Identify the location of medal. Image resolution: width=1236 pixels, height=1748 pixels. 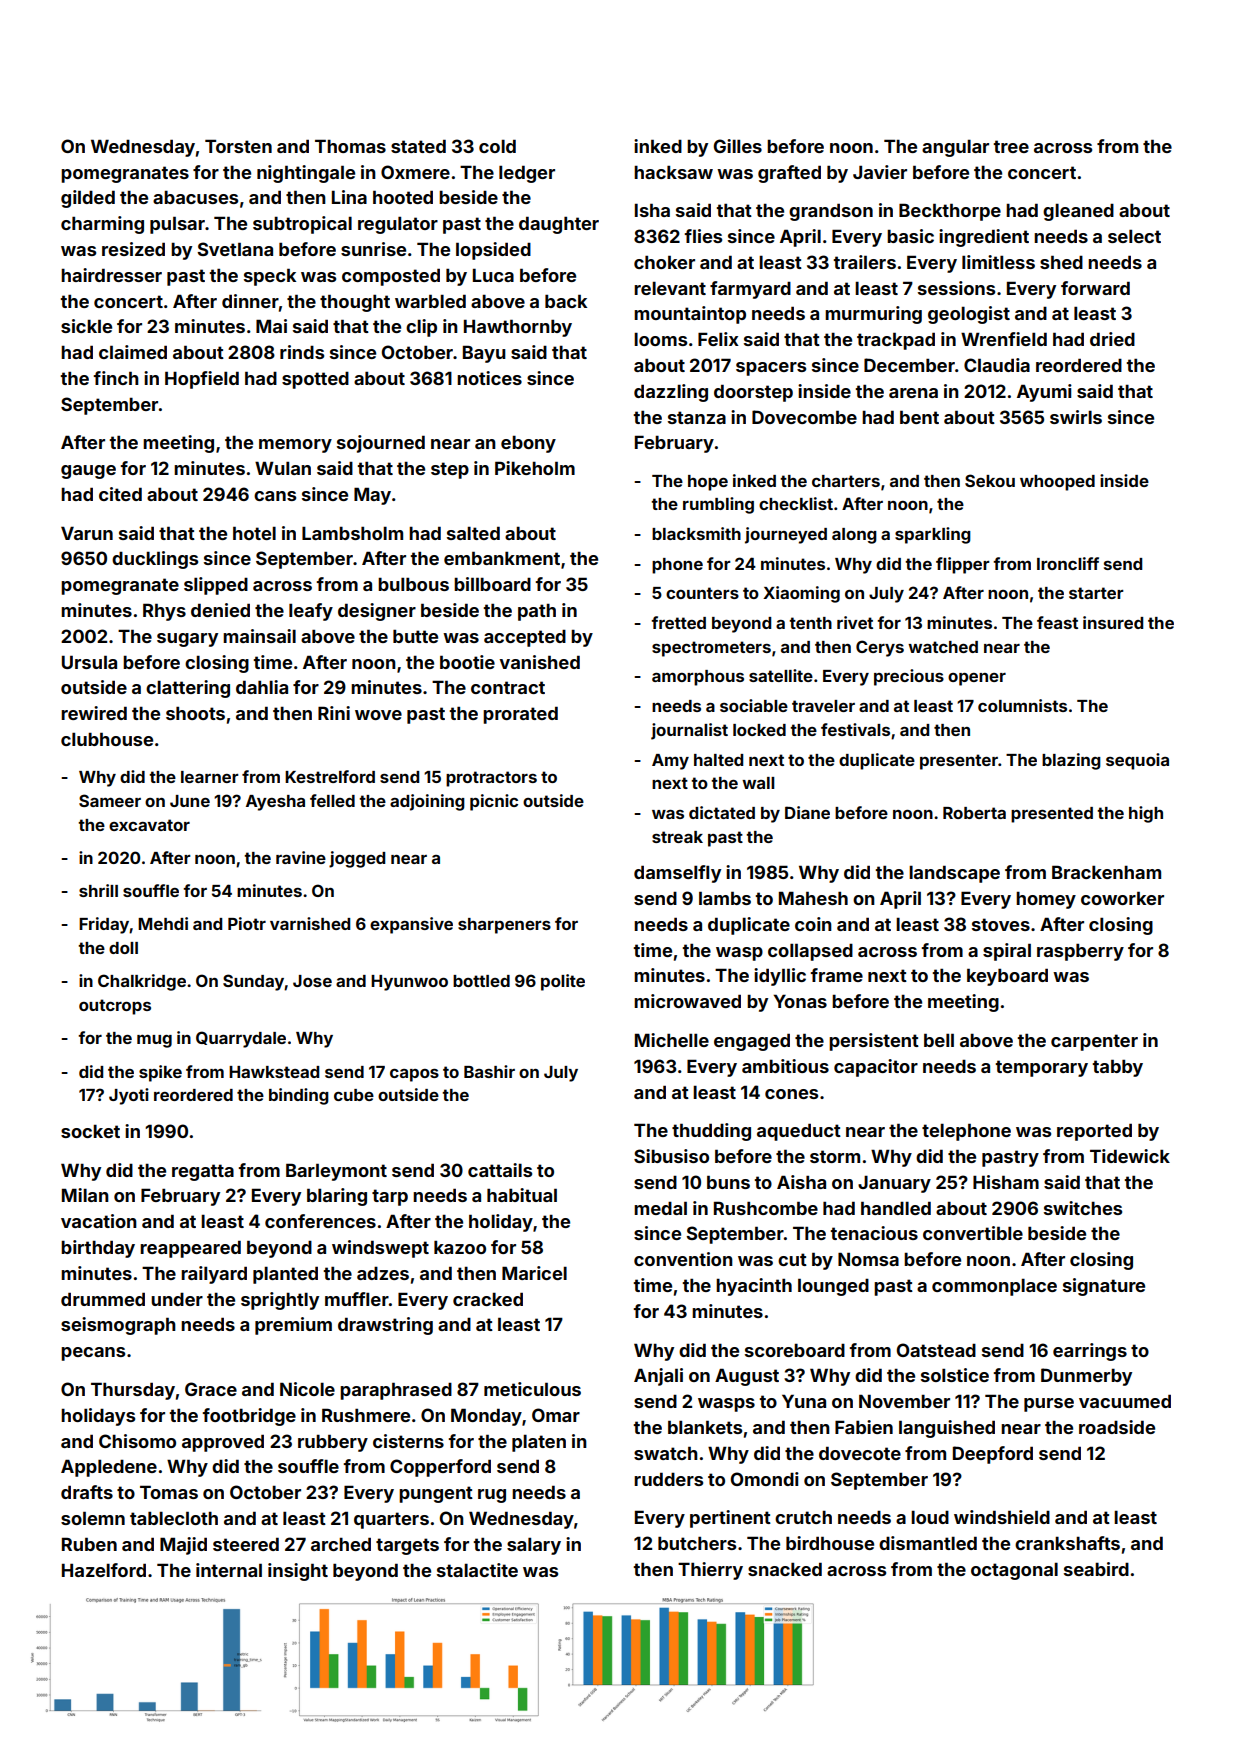
(660, 1208).
